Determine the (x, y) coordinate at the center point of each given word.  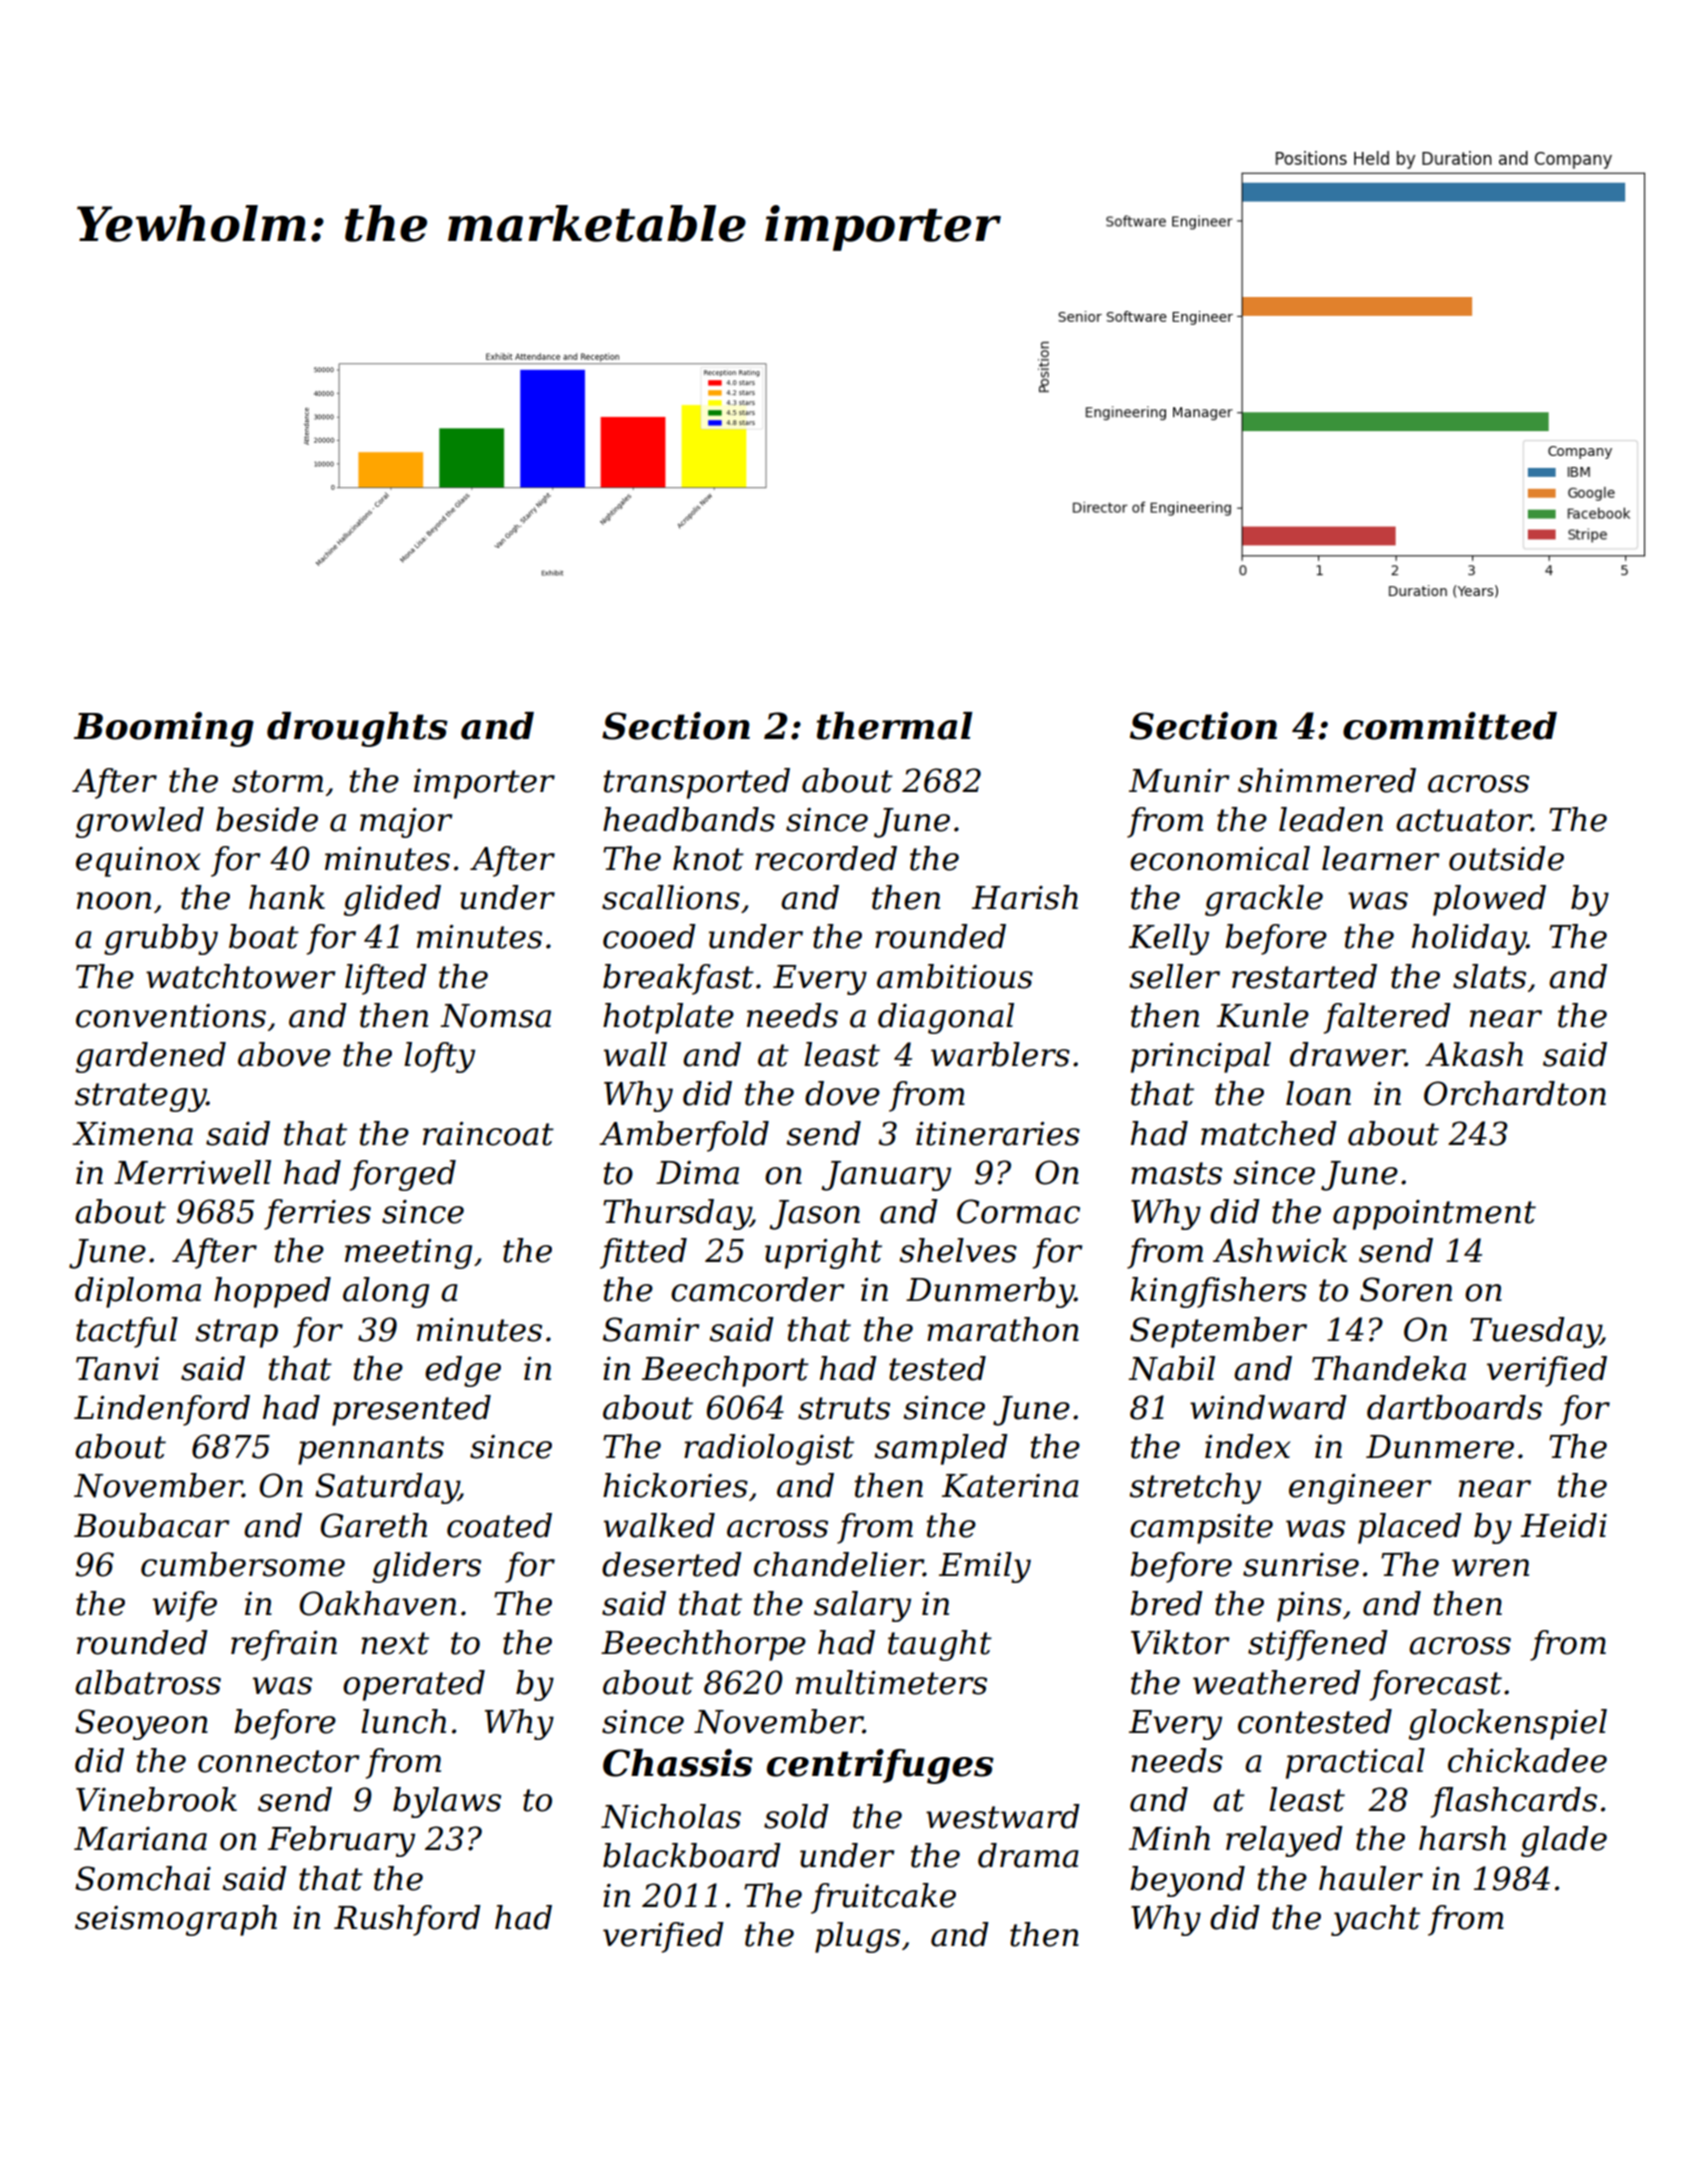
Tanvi (117, 1369)
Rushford (407, 1920)
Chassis (678, 1763)
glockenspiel (1508, 1724)
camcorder (757, 1289)
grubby (161, 939)
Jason (815, 1215)
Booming (164, 729)
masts (1176, 1173)
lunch (403, 1721)
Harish (1025, 897)
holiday (1469, 939)
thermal (895, 726)
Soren (1406, 1289)
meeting (408, 1254)
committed (1450, 726)
